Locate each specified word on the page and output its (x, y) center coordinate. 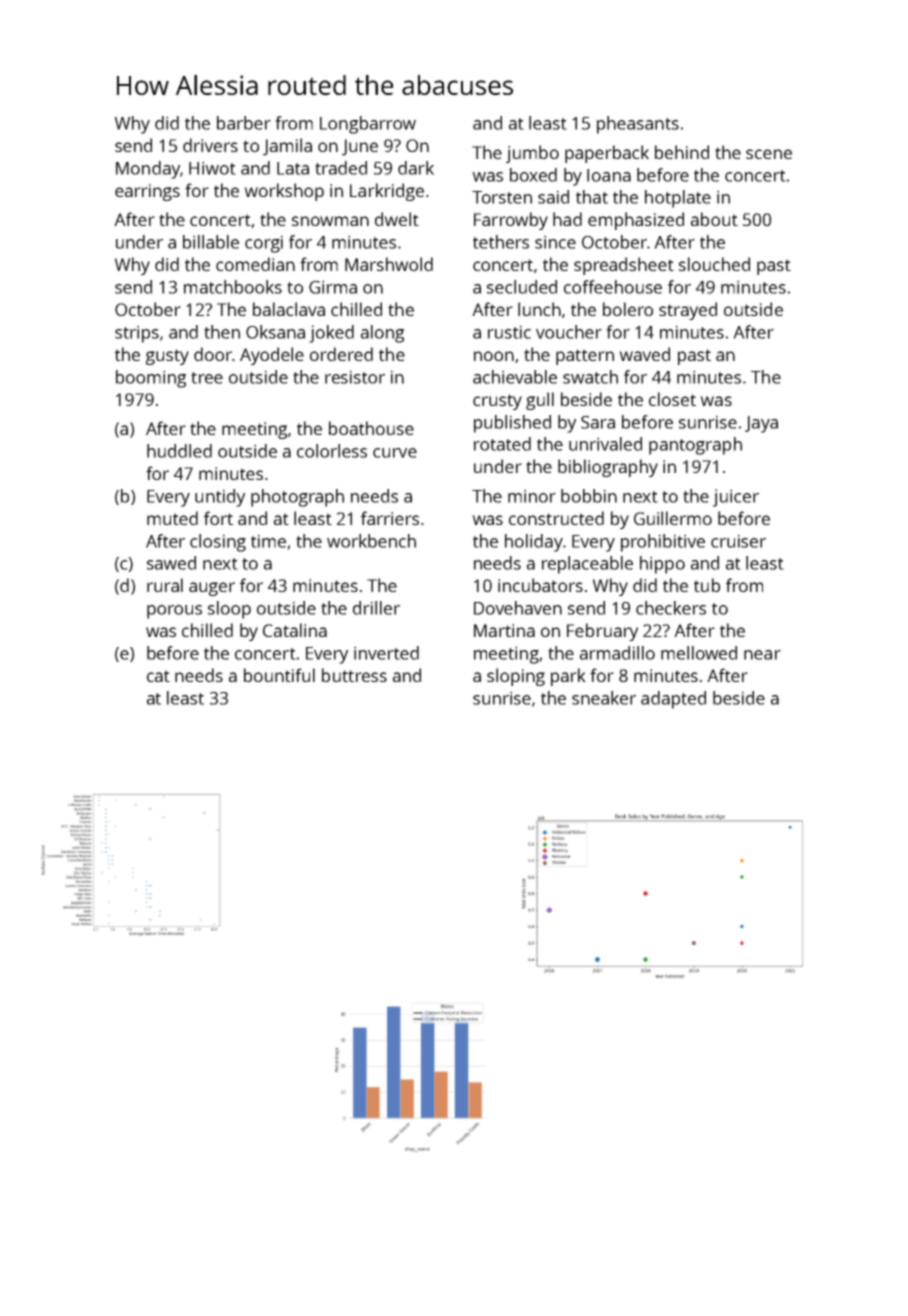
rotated (502, 444)
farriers (390, 518)
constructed (556, 518)
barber (244, 123)
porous (174, 612)
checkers (671, 608)
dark (416, 168)
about (714, 219)
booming (151, 379)
